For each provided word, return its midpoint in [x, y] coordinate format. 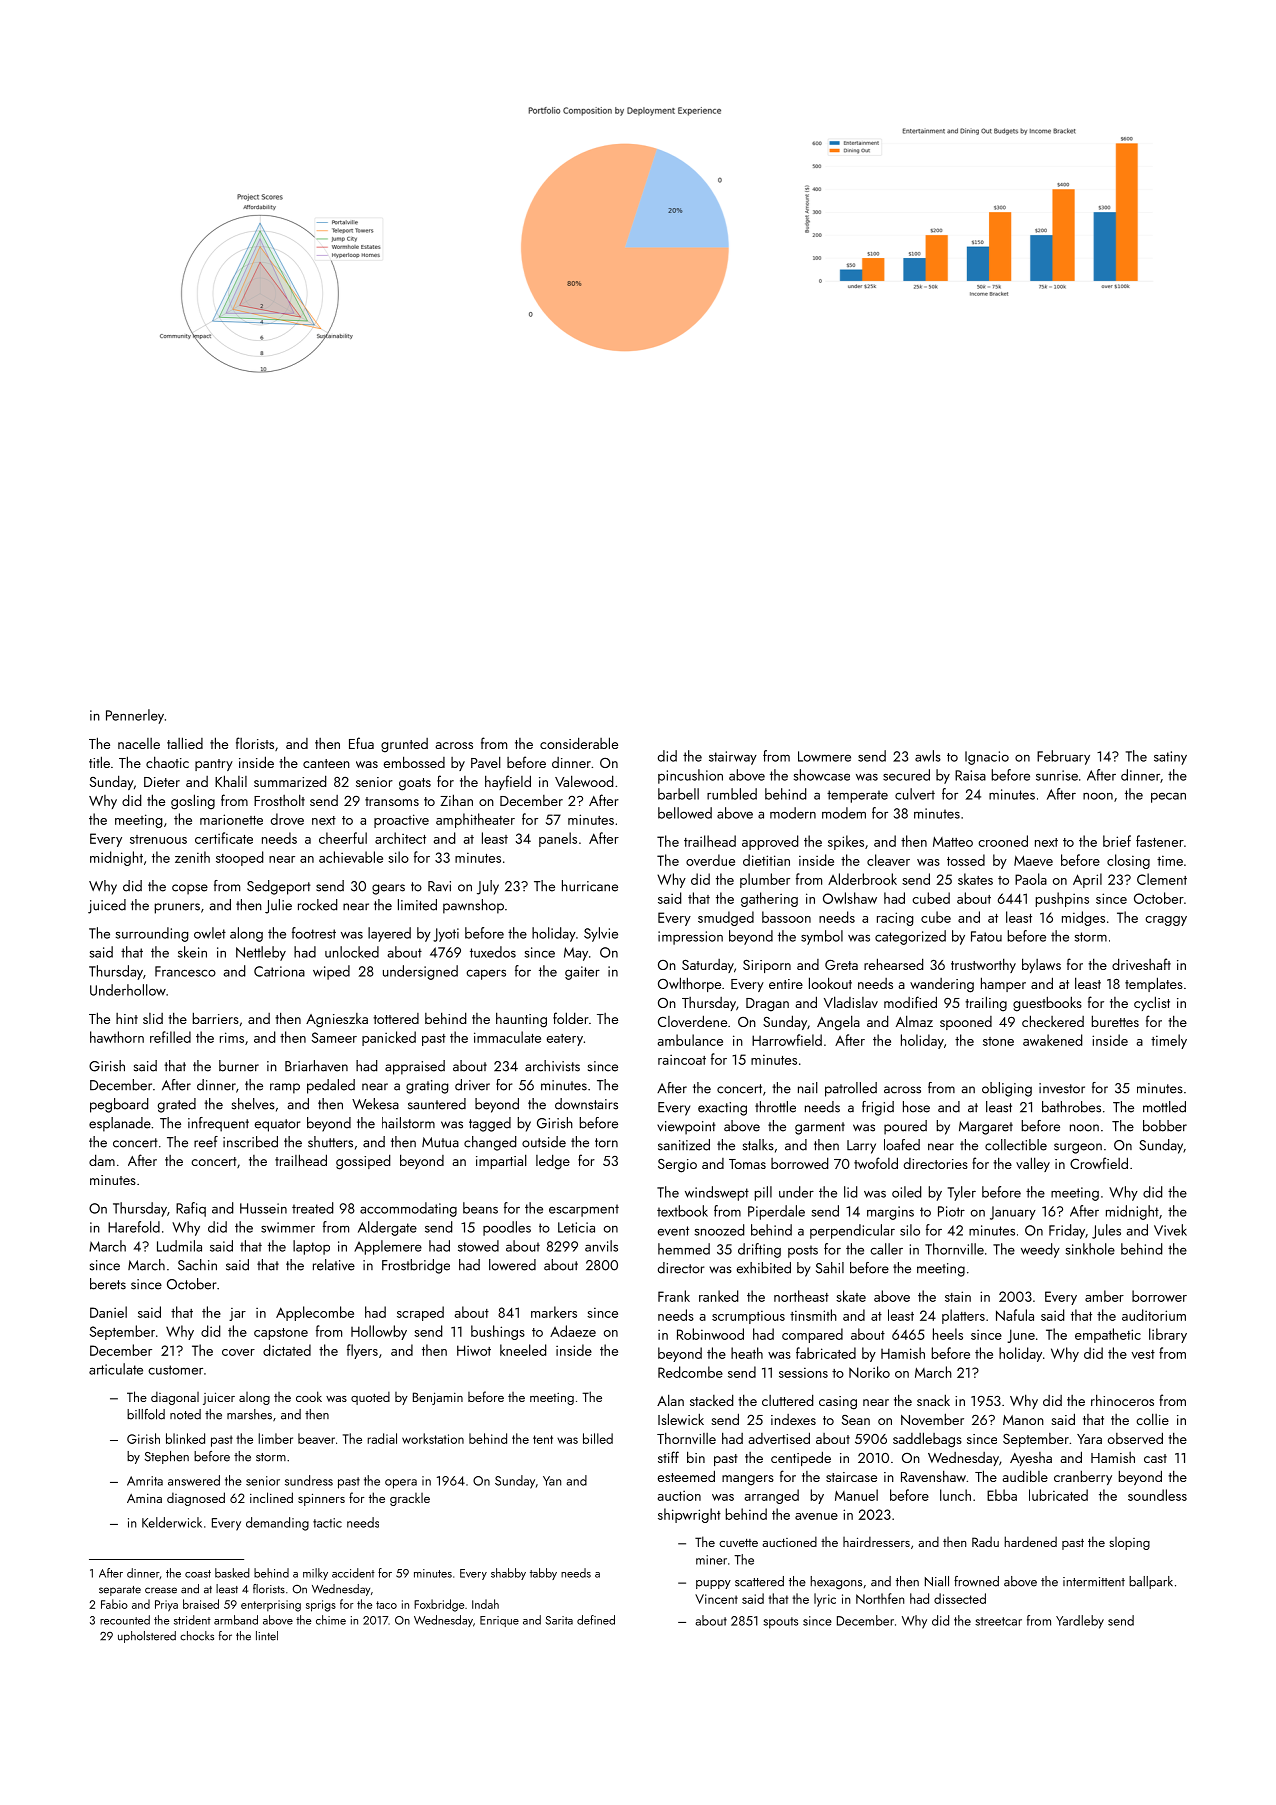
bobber [1165, 1126]
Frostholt [279, 800]
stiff [668, 1457]
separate [120, 1591]
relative [334, 1265]
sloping [1129, 1543]
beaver [316, 1438]
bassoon [786, 917]
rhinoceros [1122, 1400]
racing [895, 919]
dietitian [766, 860]
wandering [942, 985]
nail [808, 1088]
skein [192, 952]
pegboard [119, 1105]
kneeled [523, 1350]
